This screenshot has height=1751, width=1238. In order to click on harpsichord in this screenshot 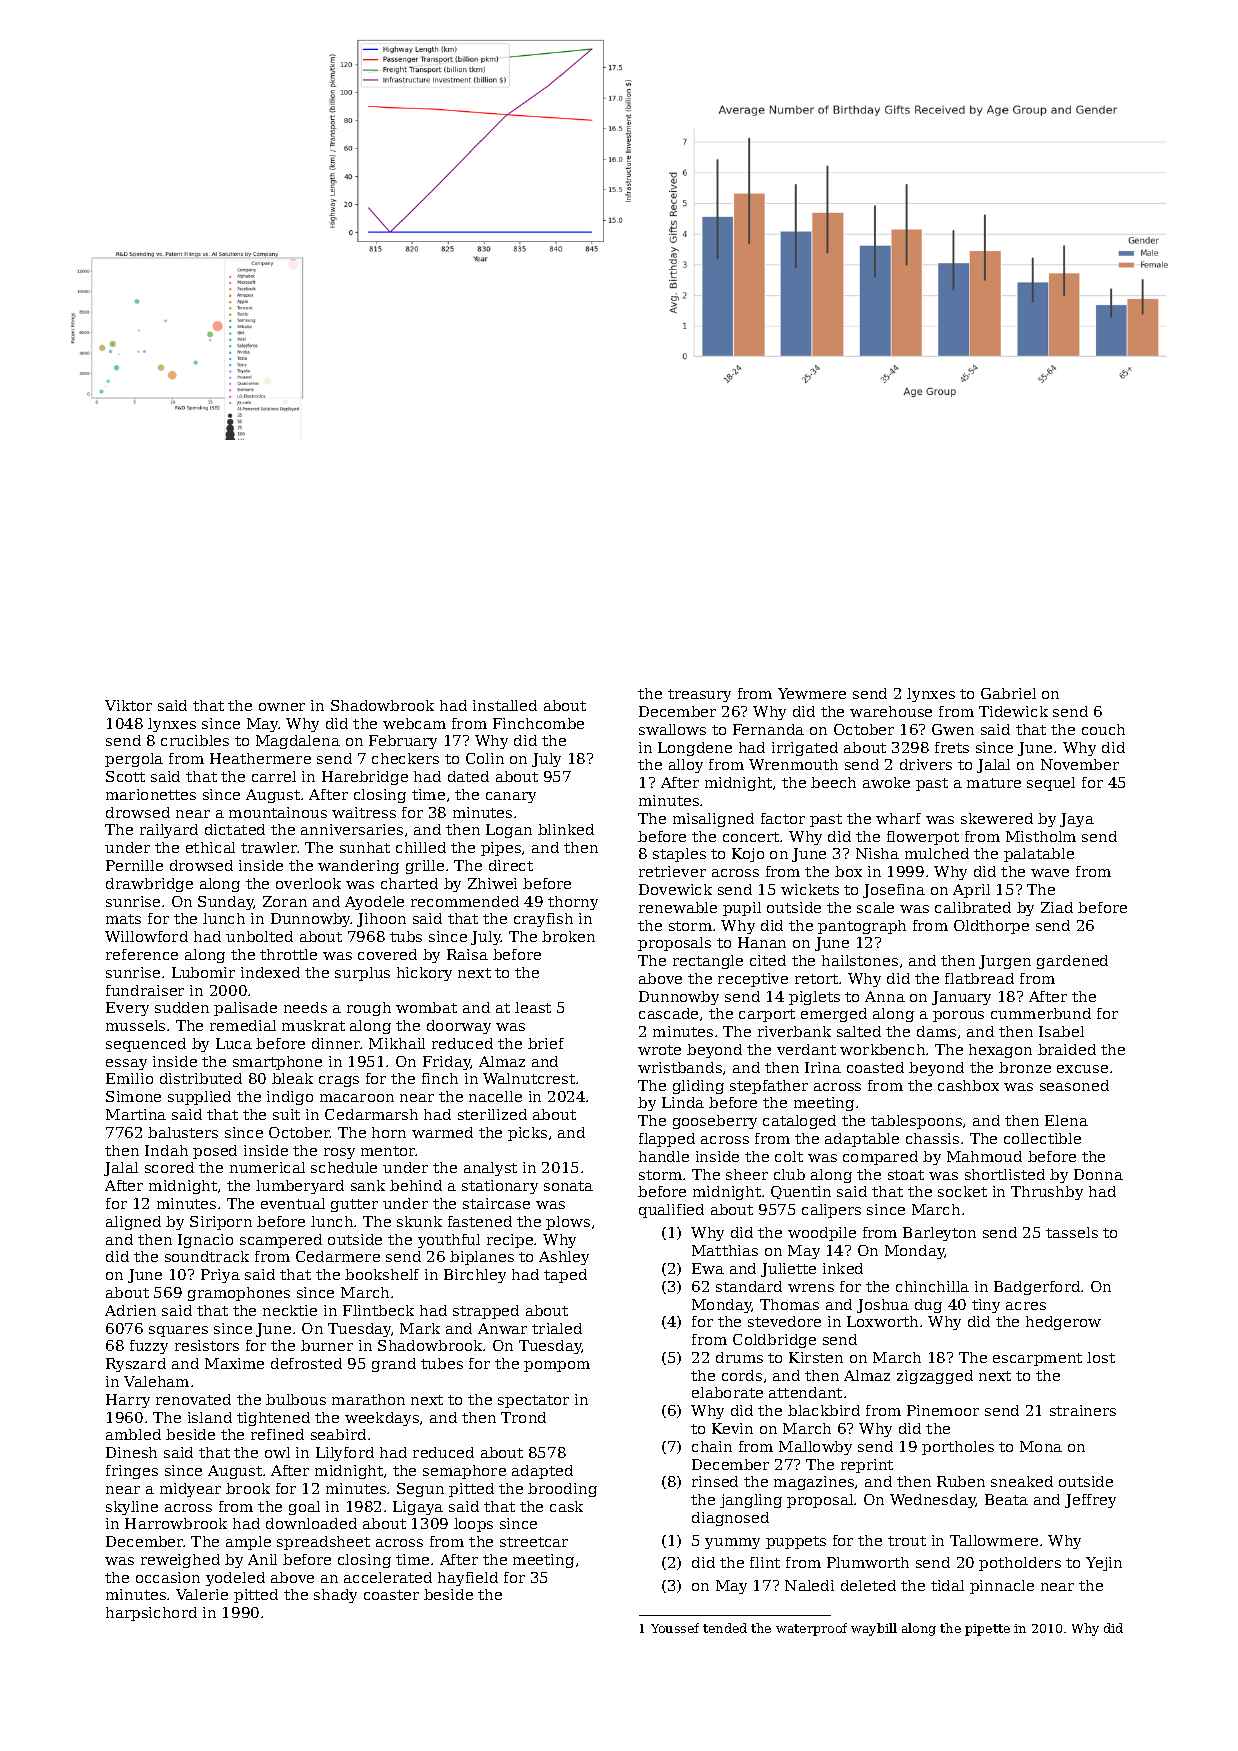, I will do `click(151, 1614)`.
